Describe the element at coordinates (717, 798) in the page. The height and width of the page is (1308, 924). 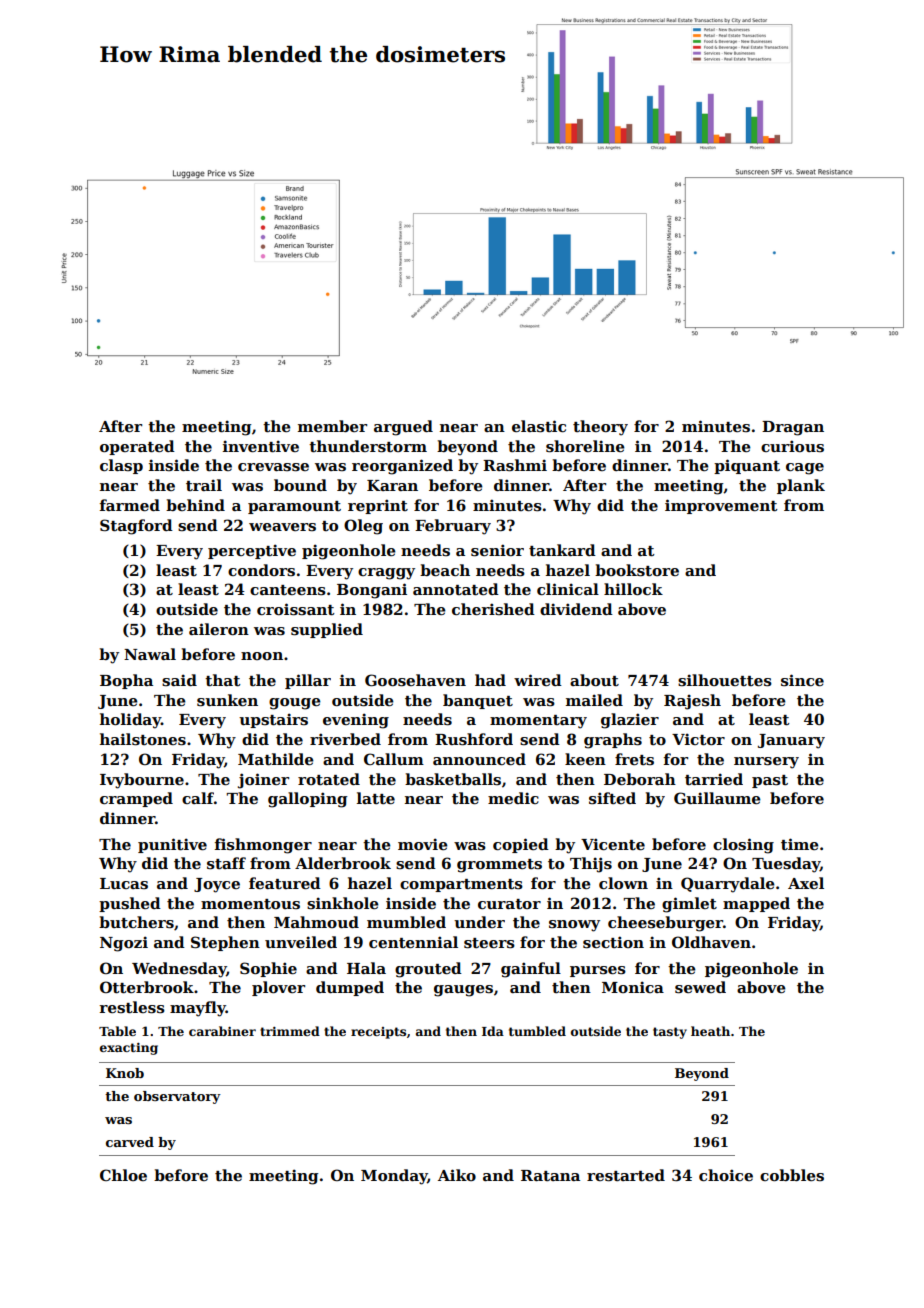
I see `Guillaume` at that location.
